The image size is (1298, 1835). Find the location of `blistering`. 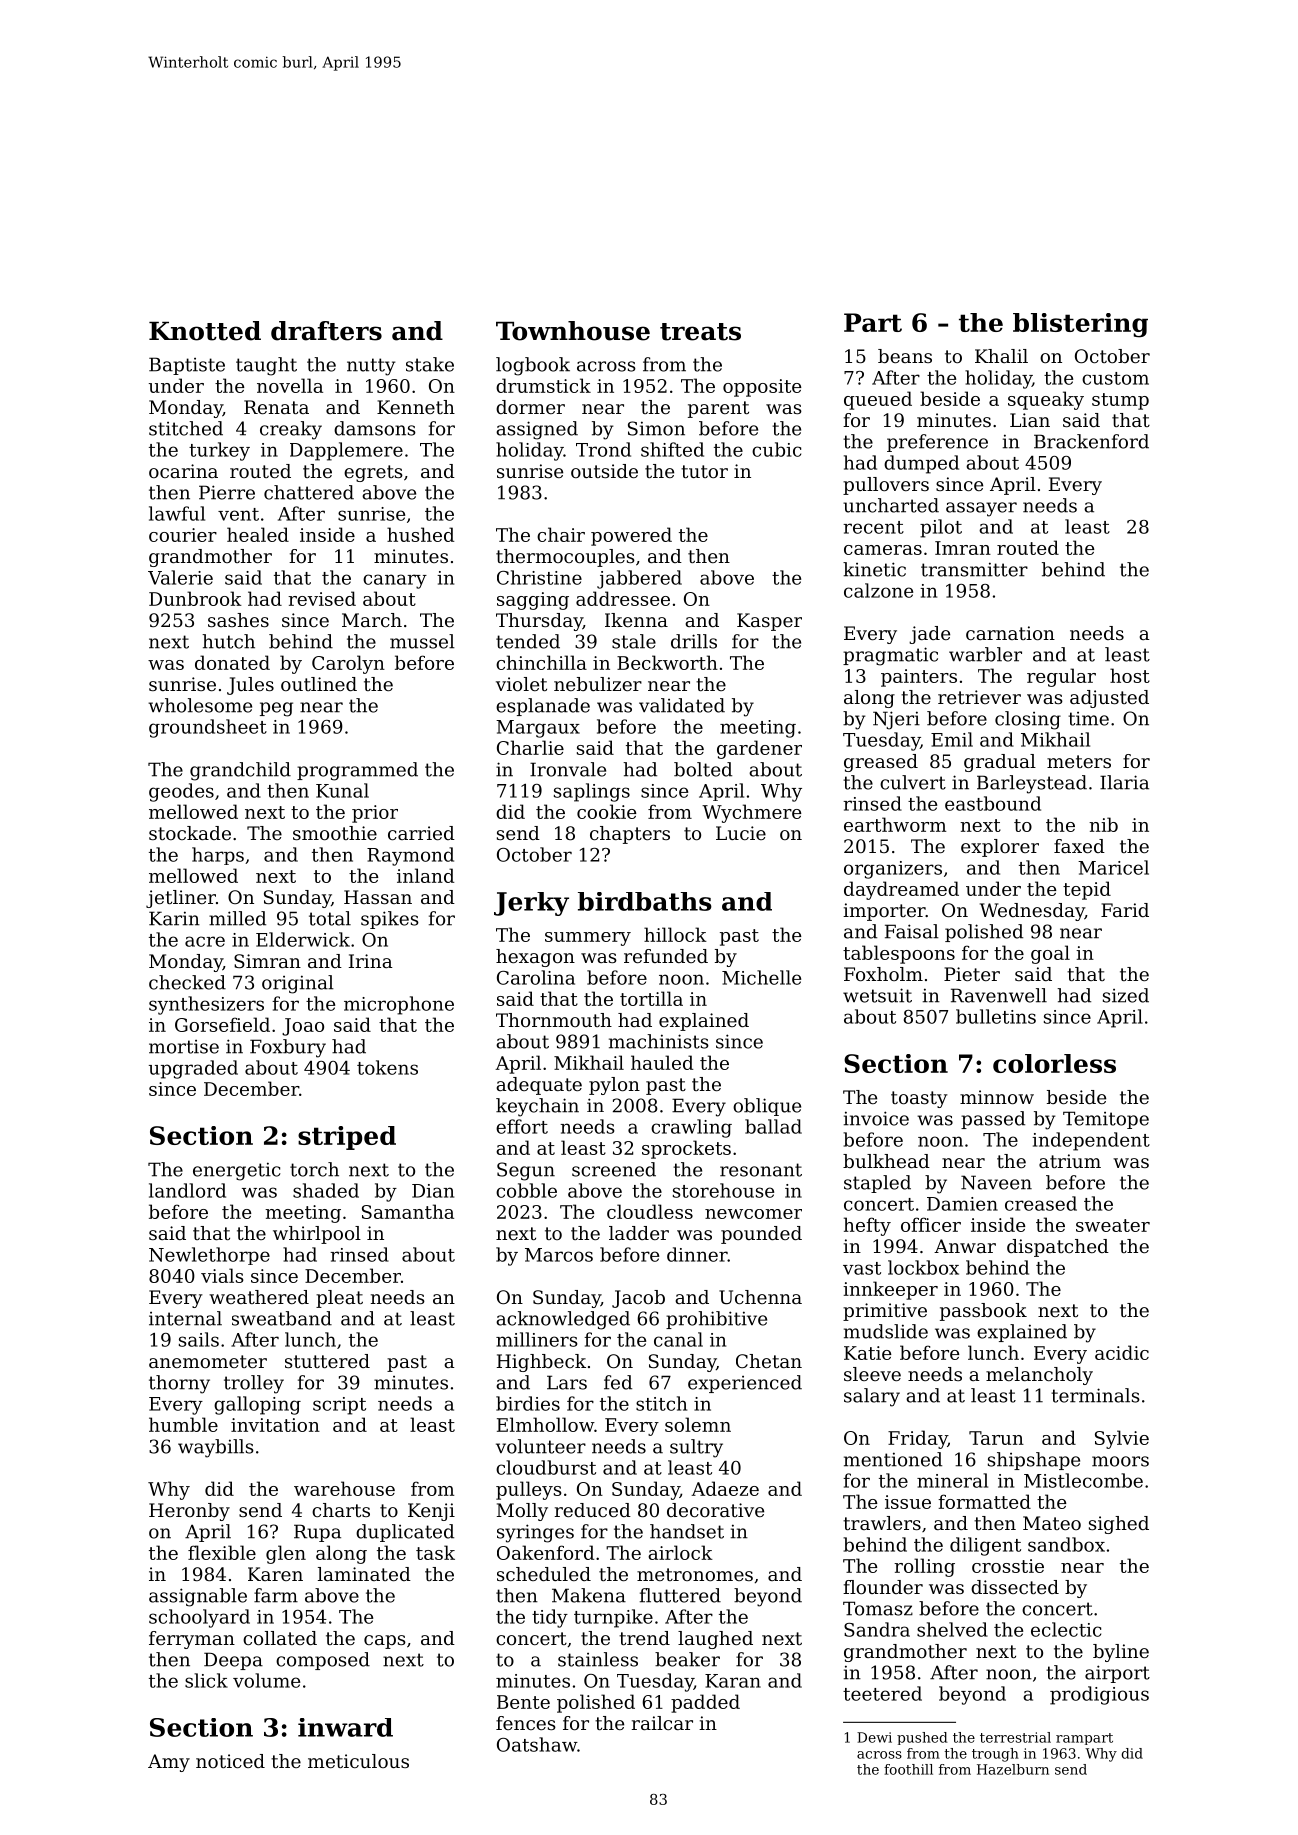

blistering is located at coordinates (1080, 325).
